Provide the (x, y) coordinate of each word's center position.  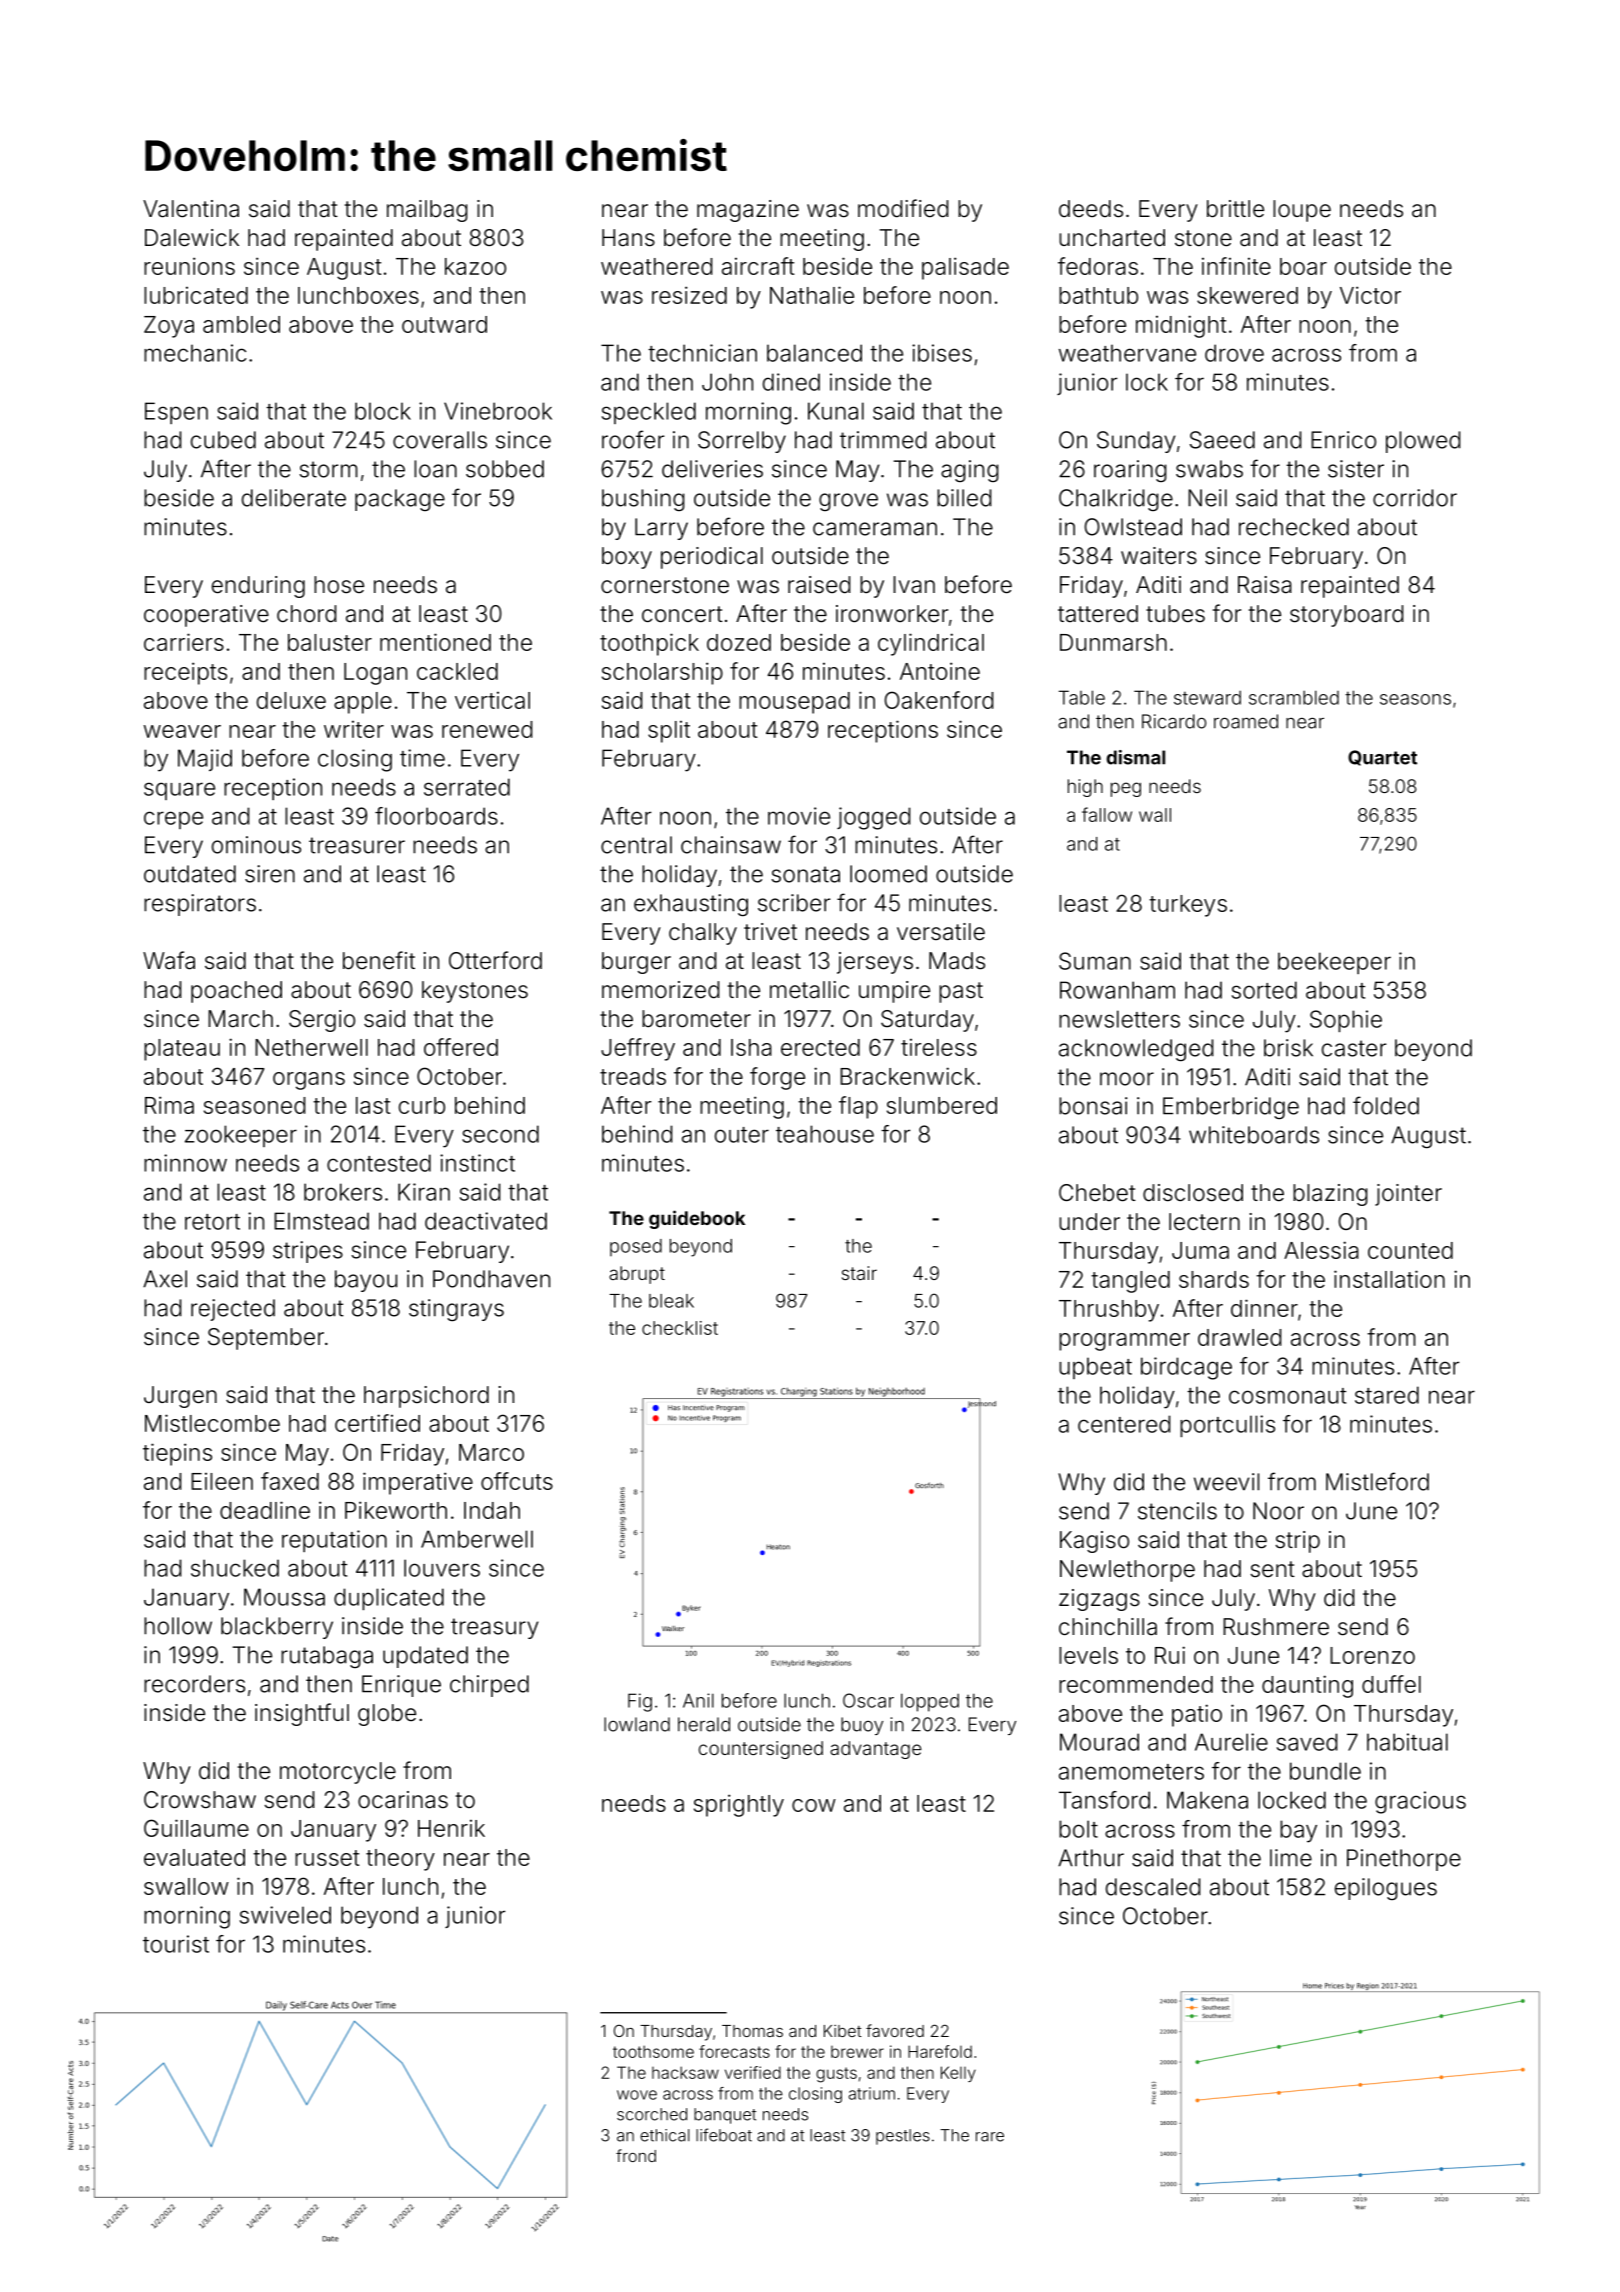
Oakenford (938, 700)
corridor (1415, 498)
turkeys (1188, 906)
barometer (696, 1019)
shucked (235, 1568)
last (373, 1105)
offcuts (517, 1481)
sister (1356, 469)
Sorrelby (742, 442)
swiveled (285, 1915)
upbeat (1095, 1368)
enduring (258, 587)
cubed (223, 440)
